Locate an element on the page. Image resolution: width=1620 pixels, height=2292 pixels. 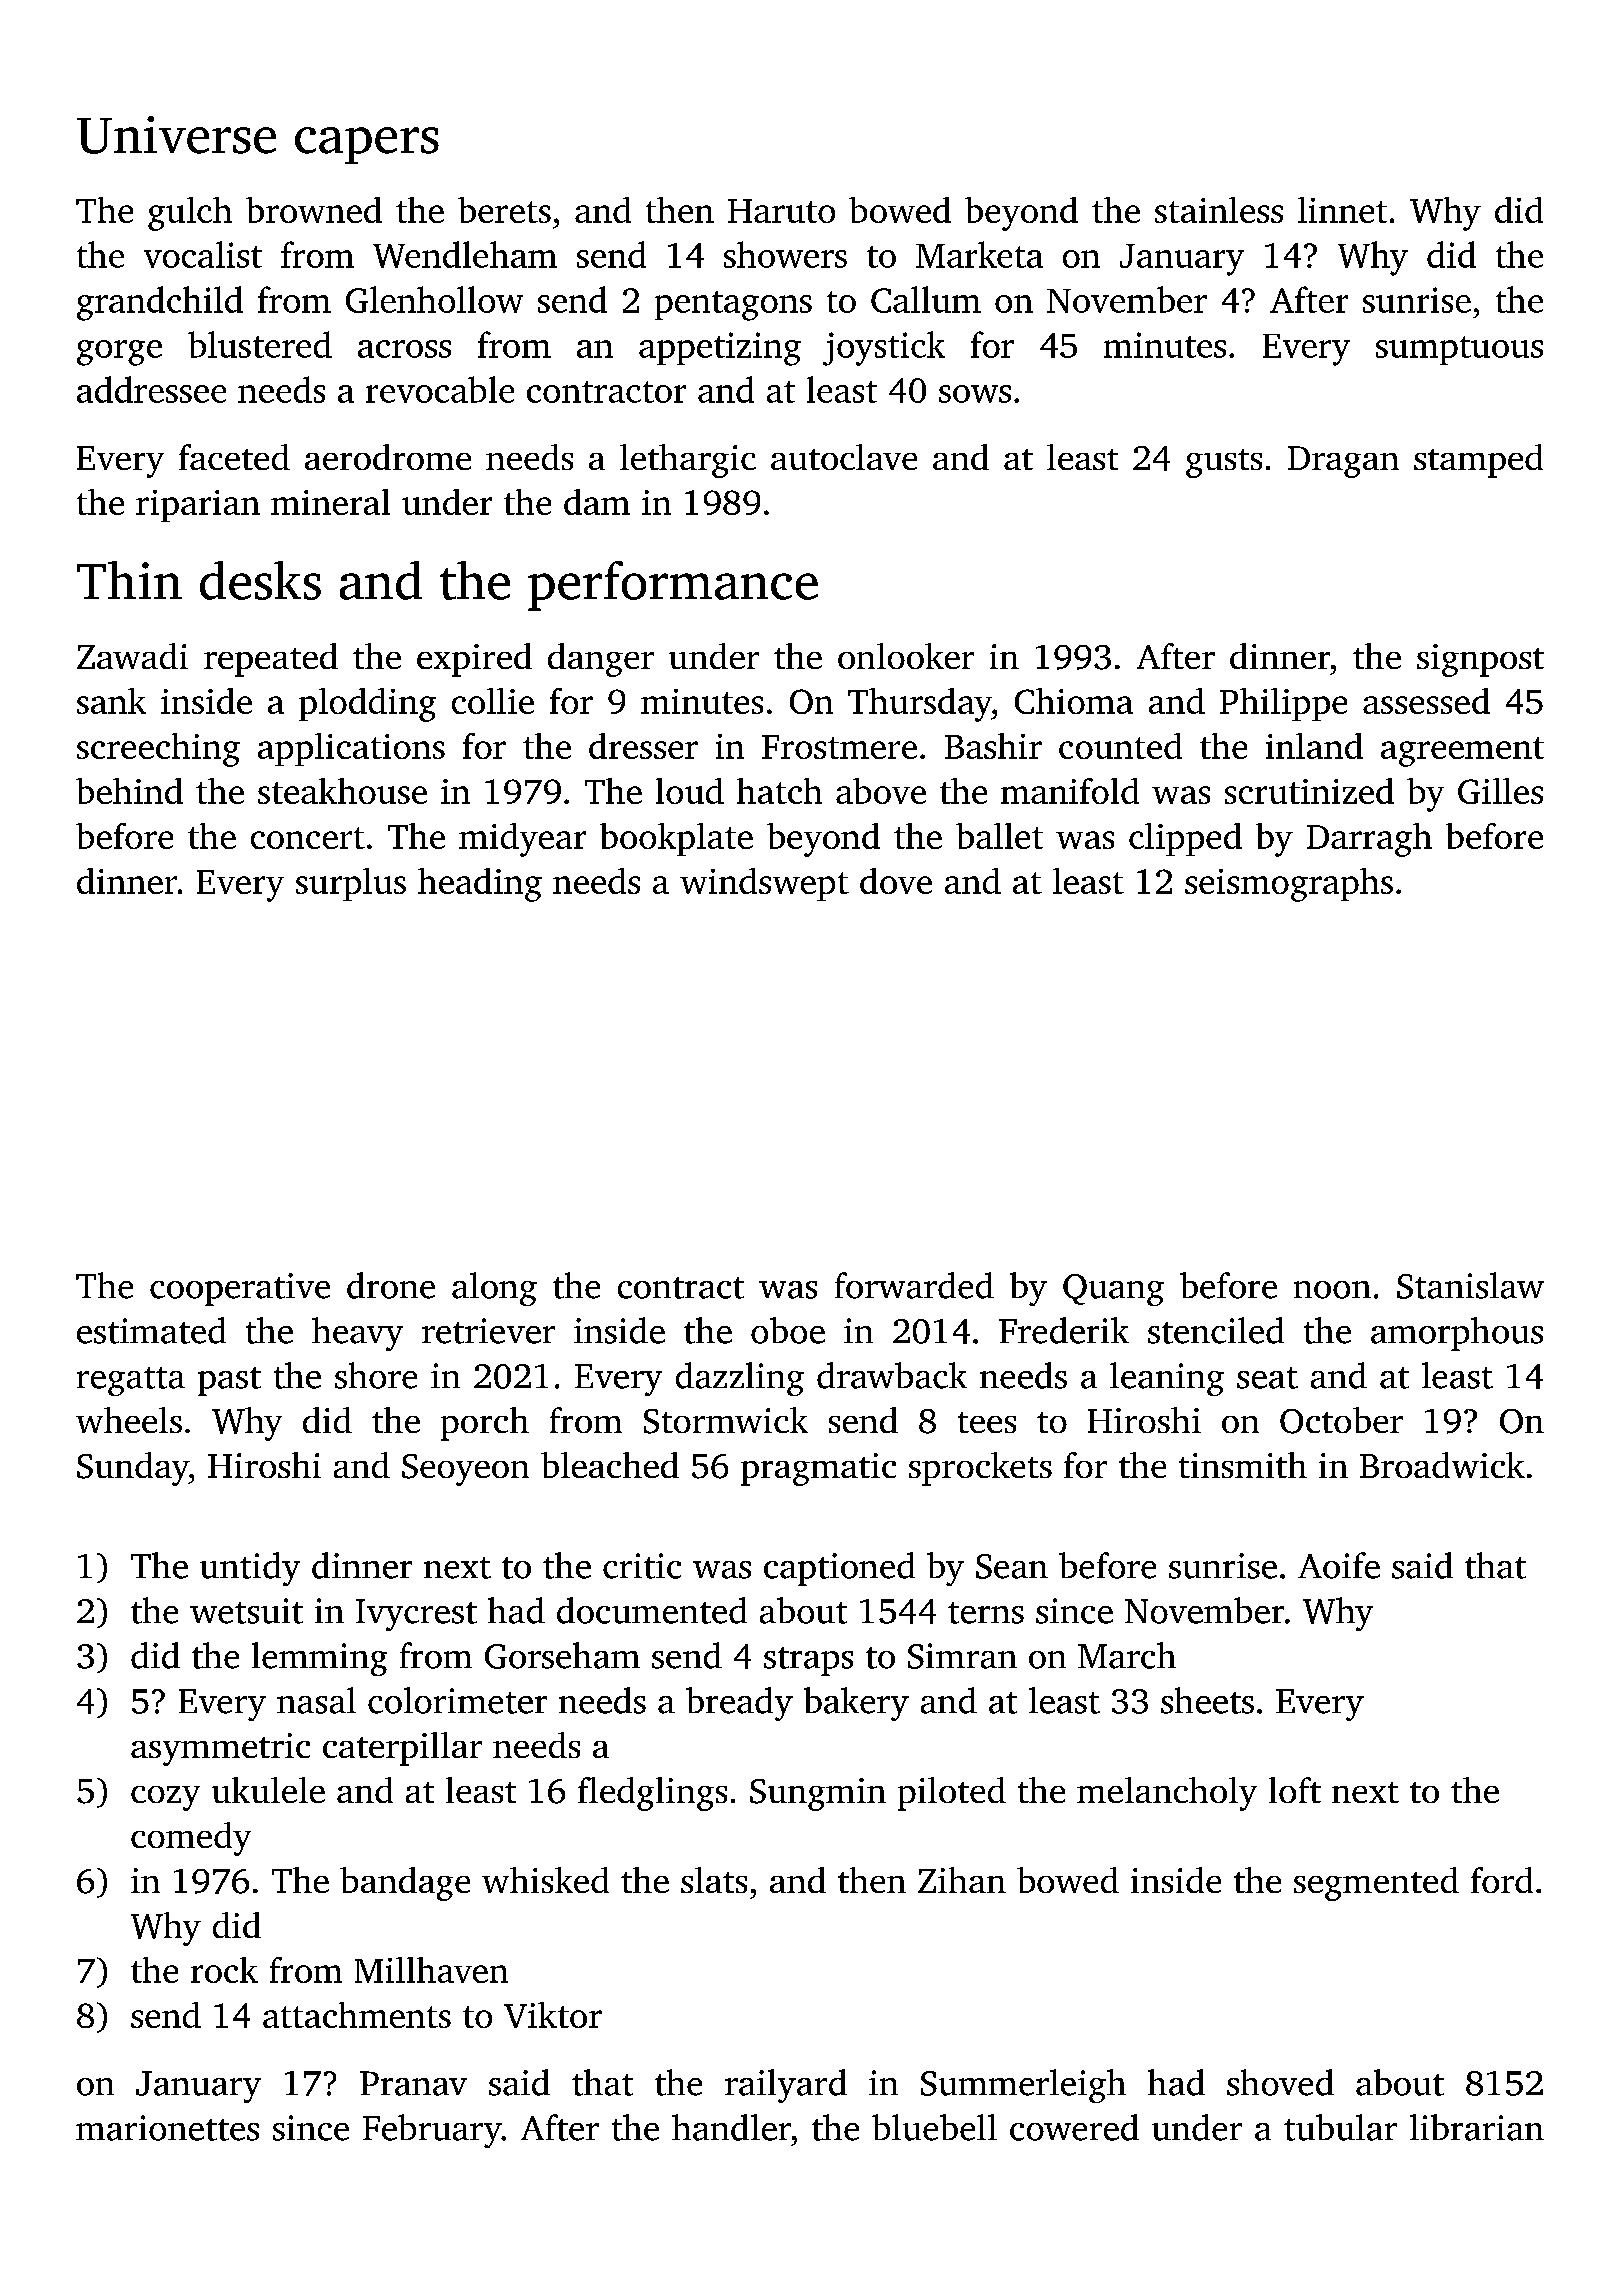
marionettes is located at coordinates (167, 2128).
